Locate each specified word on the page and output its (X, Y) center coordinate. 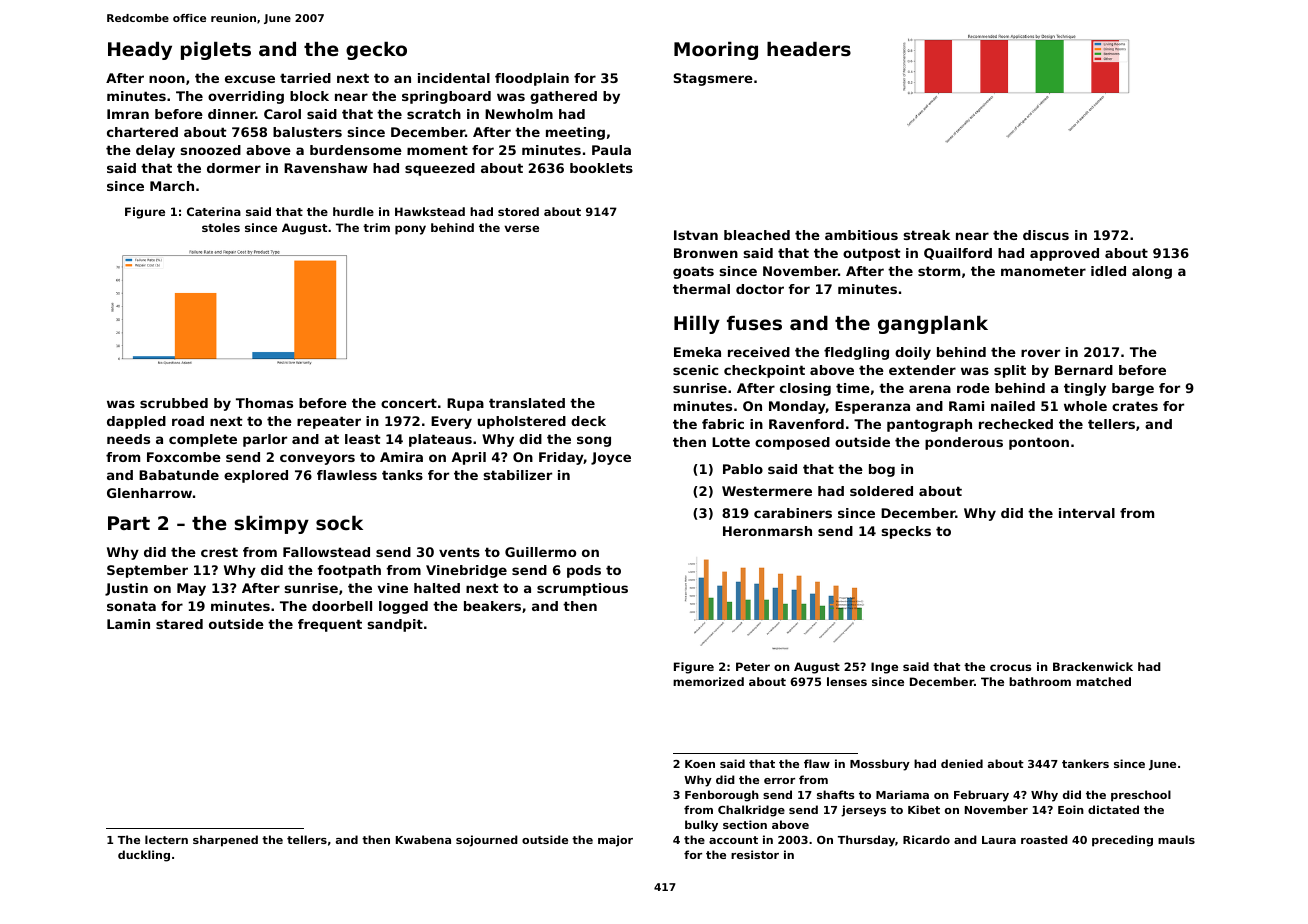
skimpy (271, 525)
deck (588, 421)
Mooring (716, 51)
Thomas (264, 403)
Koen (700, 764)
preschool (1141, 796)
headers (809, 49)
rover (1040, 353)
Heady (140, 51)
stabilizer (518, 475)
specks (906, 532)
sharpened (225, 841)
